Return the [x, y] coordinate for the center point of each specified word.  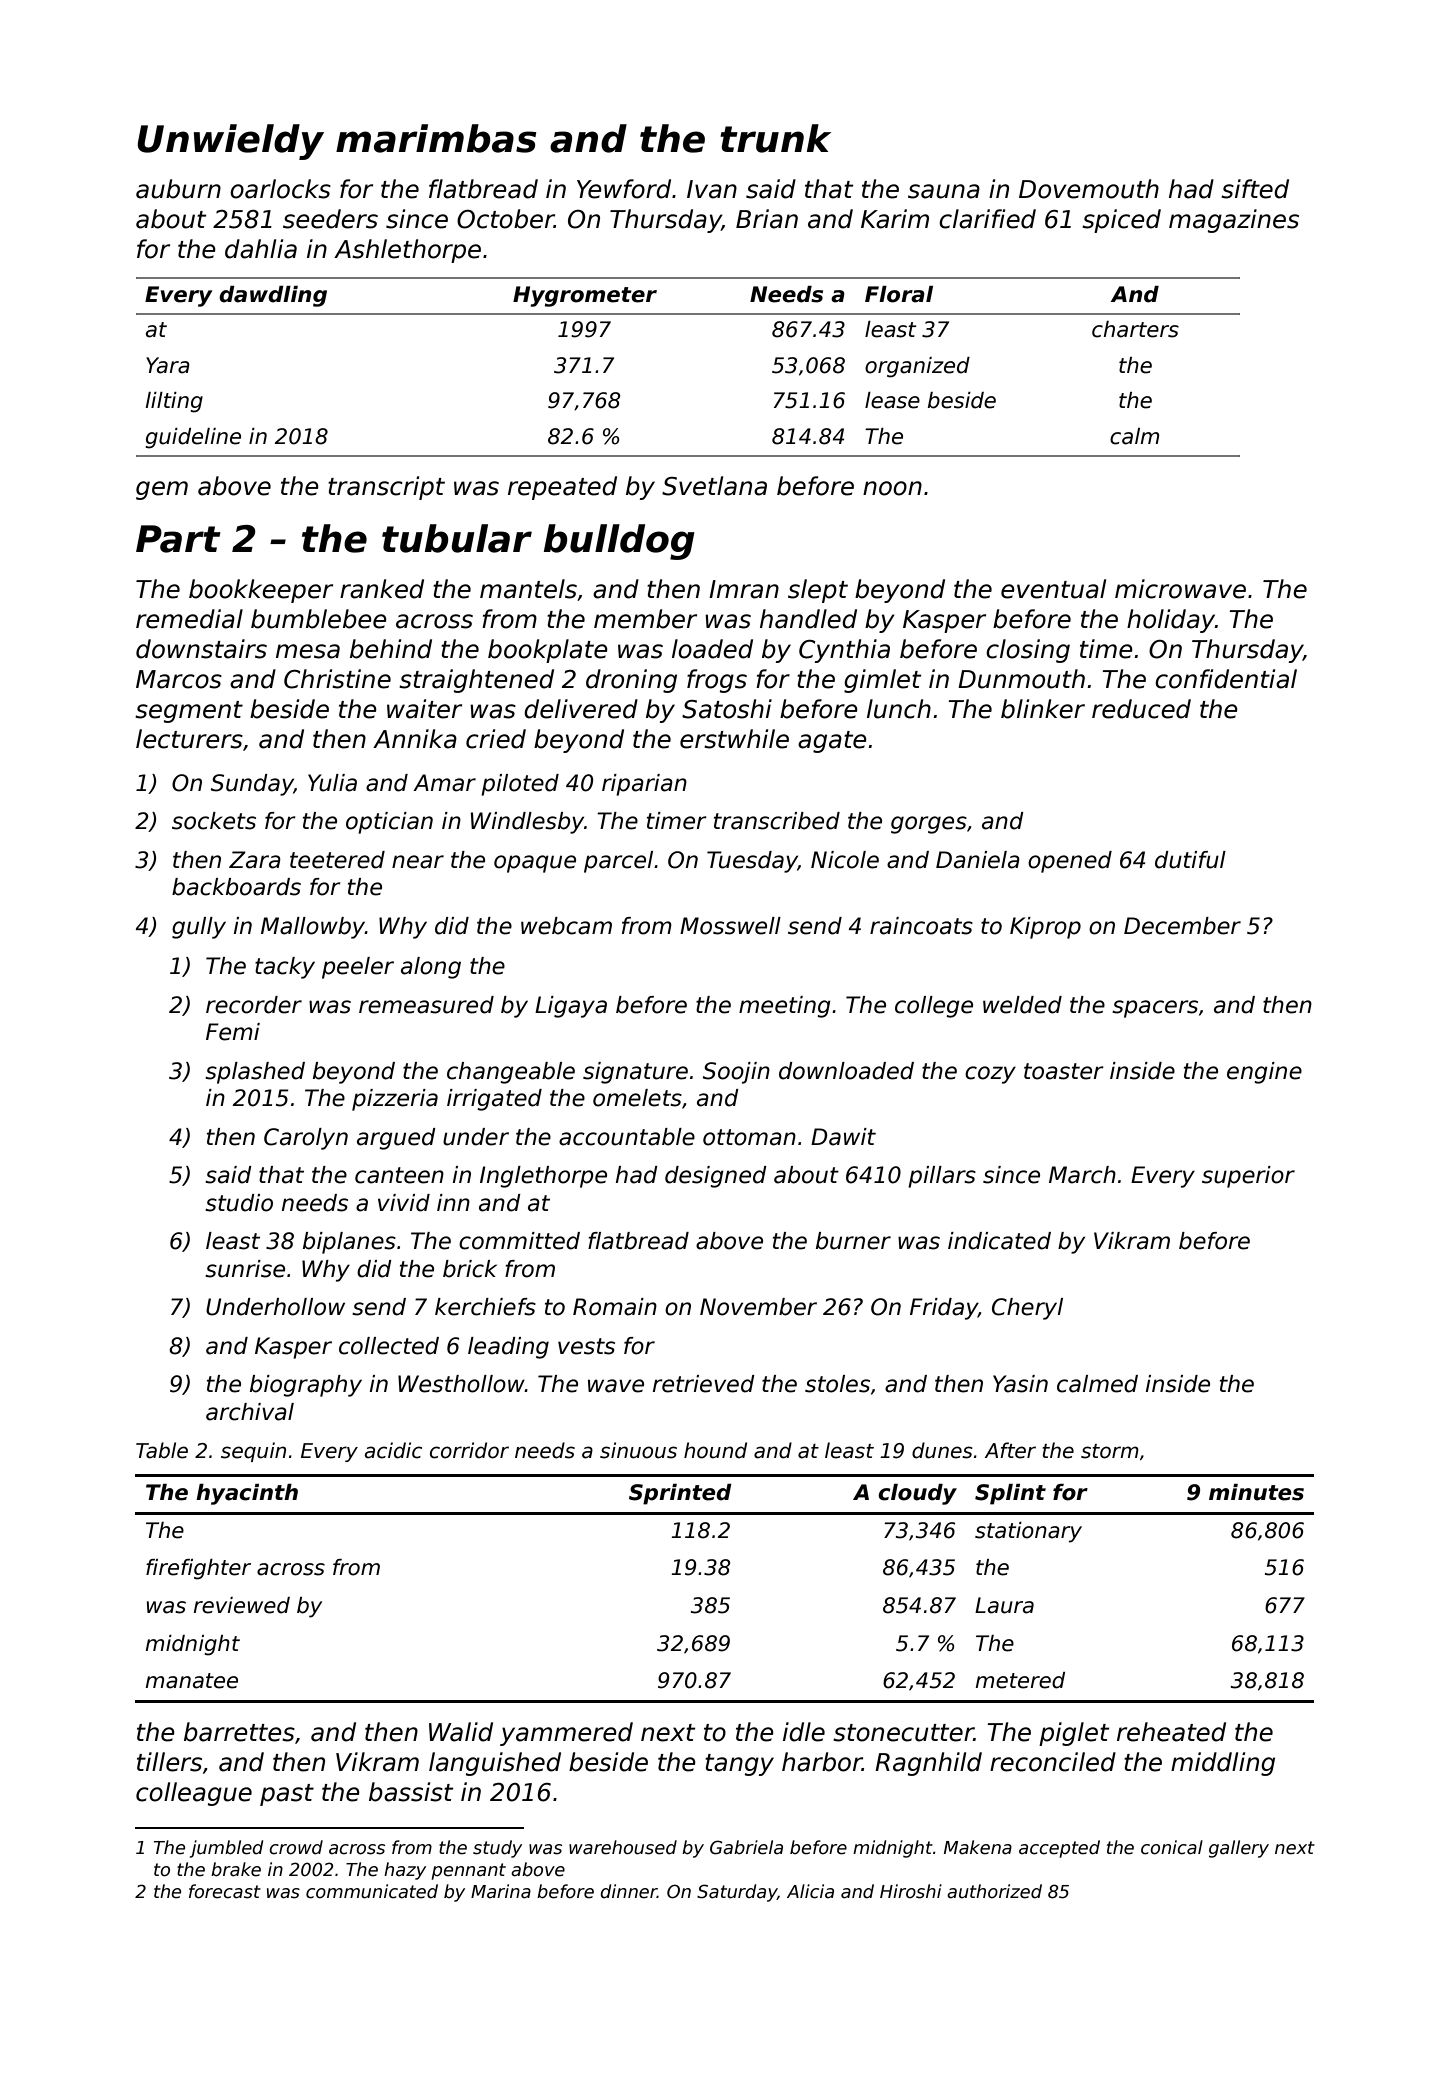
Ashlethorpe [407, 251]
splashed [255, 1073]
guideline [193, 438]
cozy [990, 1075]
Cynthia [844, 651]
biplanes [349, 1243]
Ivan [712, 189]
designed [716, 1177]
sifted [1255, 189]
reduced [1141, 709]
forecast [225, 1891]
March [1082, 1175]
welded [1022, 1005]
